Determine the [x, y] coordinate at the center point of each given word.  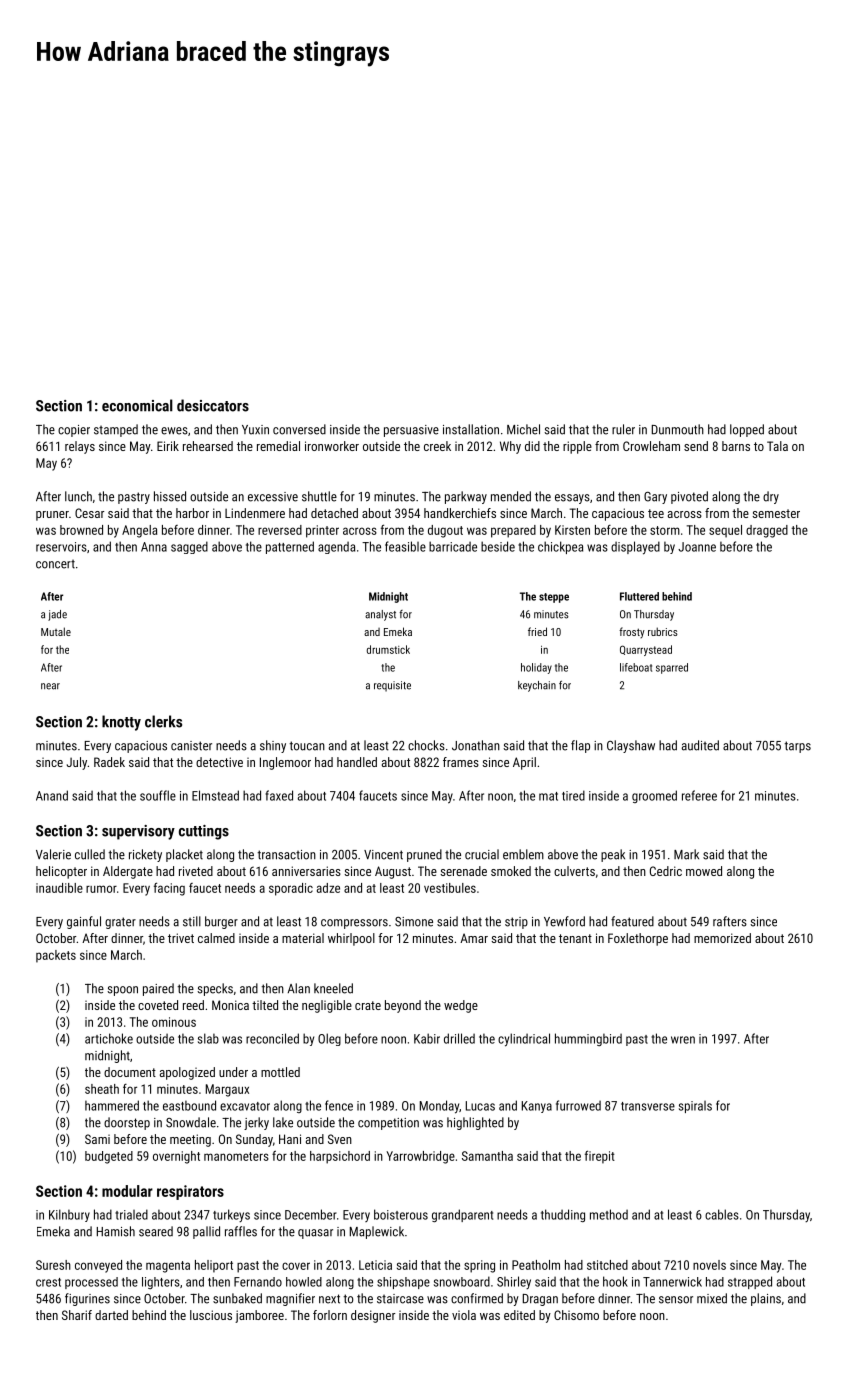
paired [158, 989]
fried [537, 631]
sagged [189, 547]
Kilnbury [69, 1215]
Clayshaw [631, 746]
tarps [797, 747]
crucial [482, 854]
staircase [400, 1299]
